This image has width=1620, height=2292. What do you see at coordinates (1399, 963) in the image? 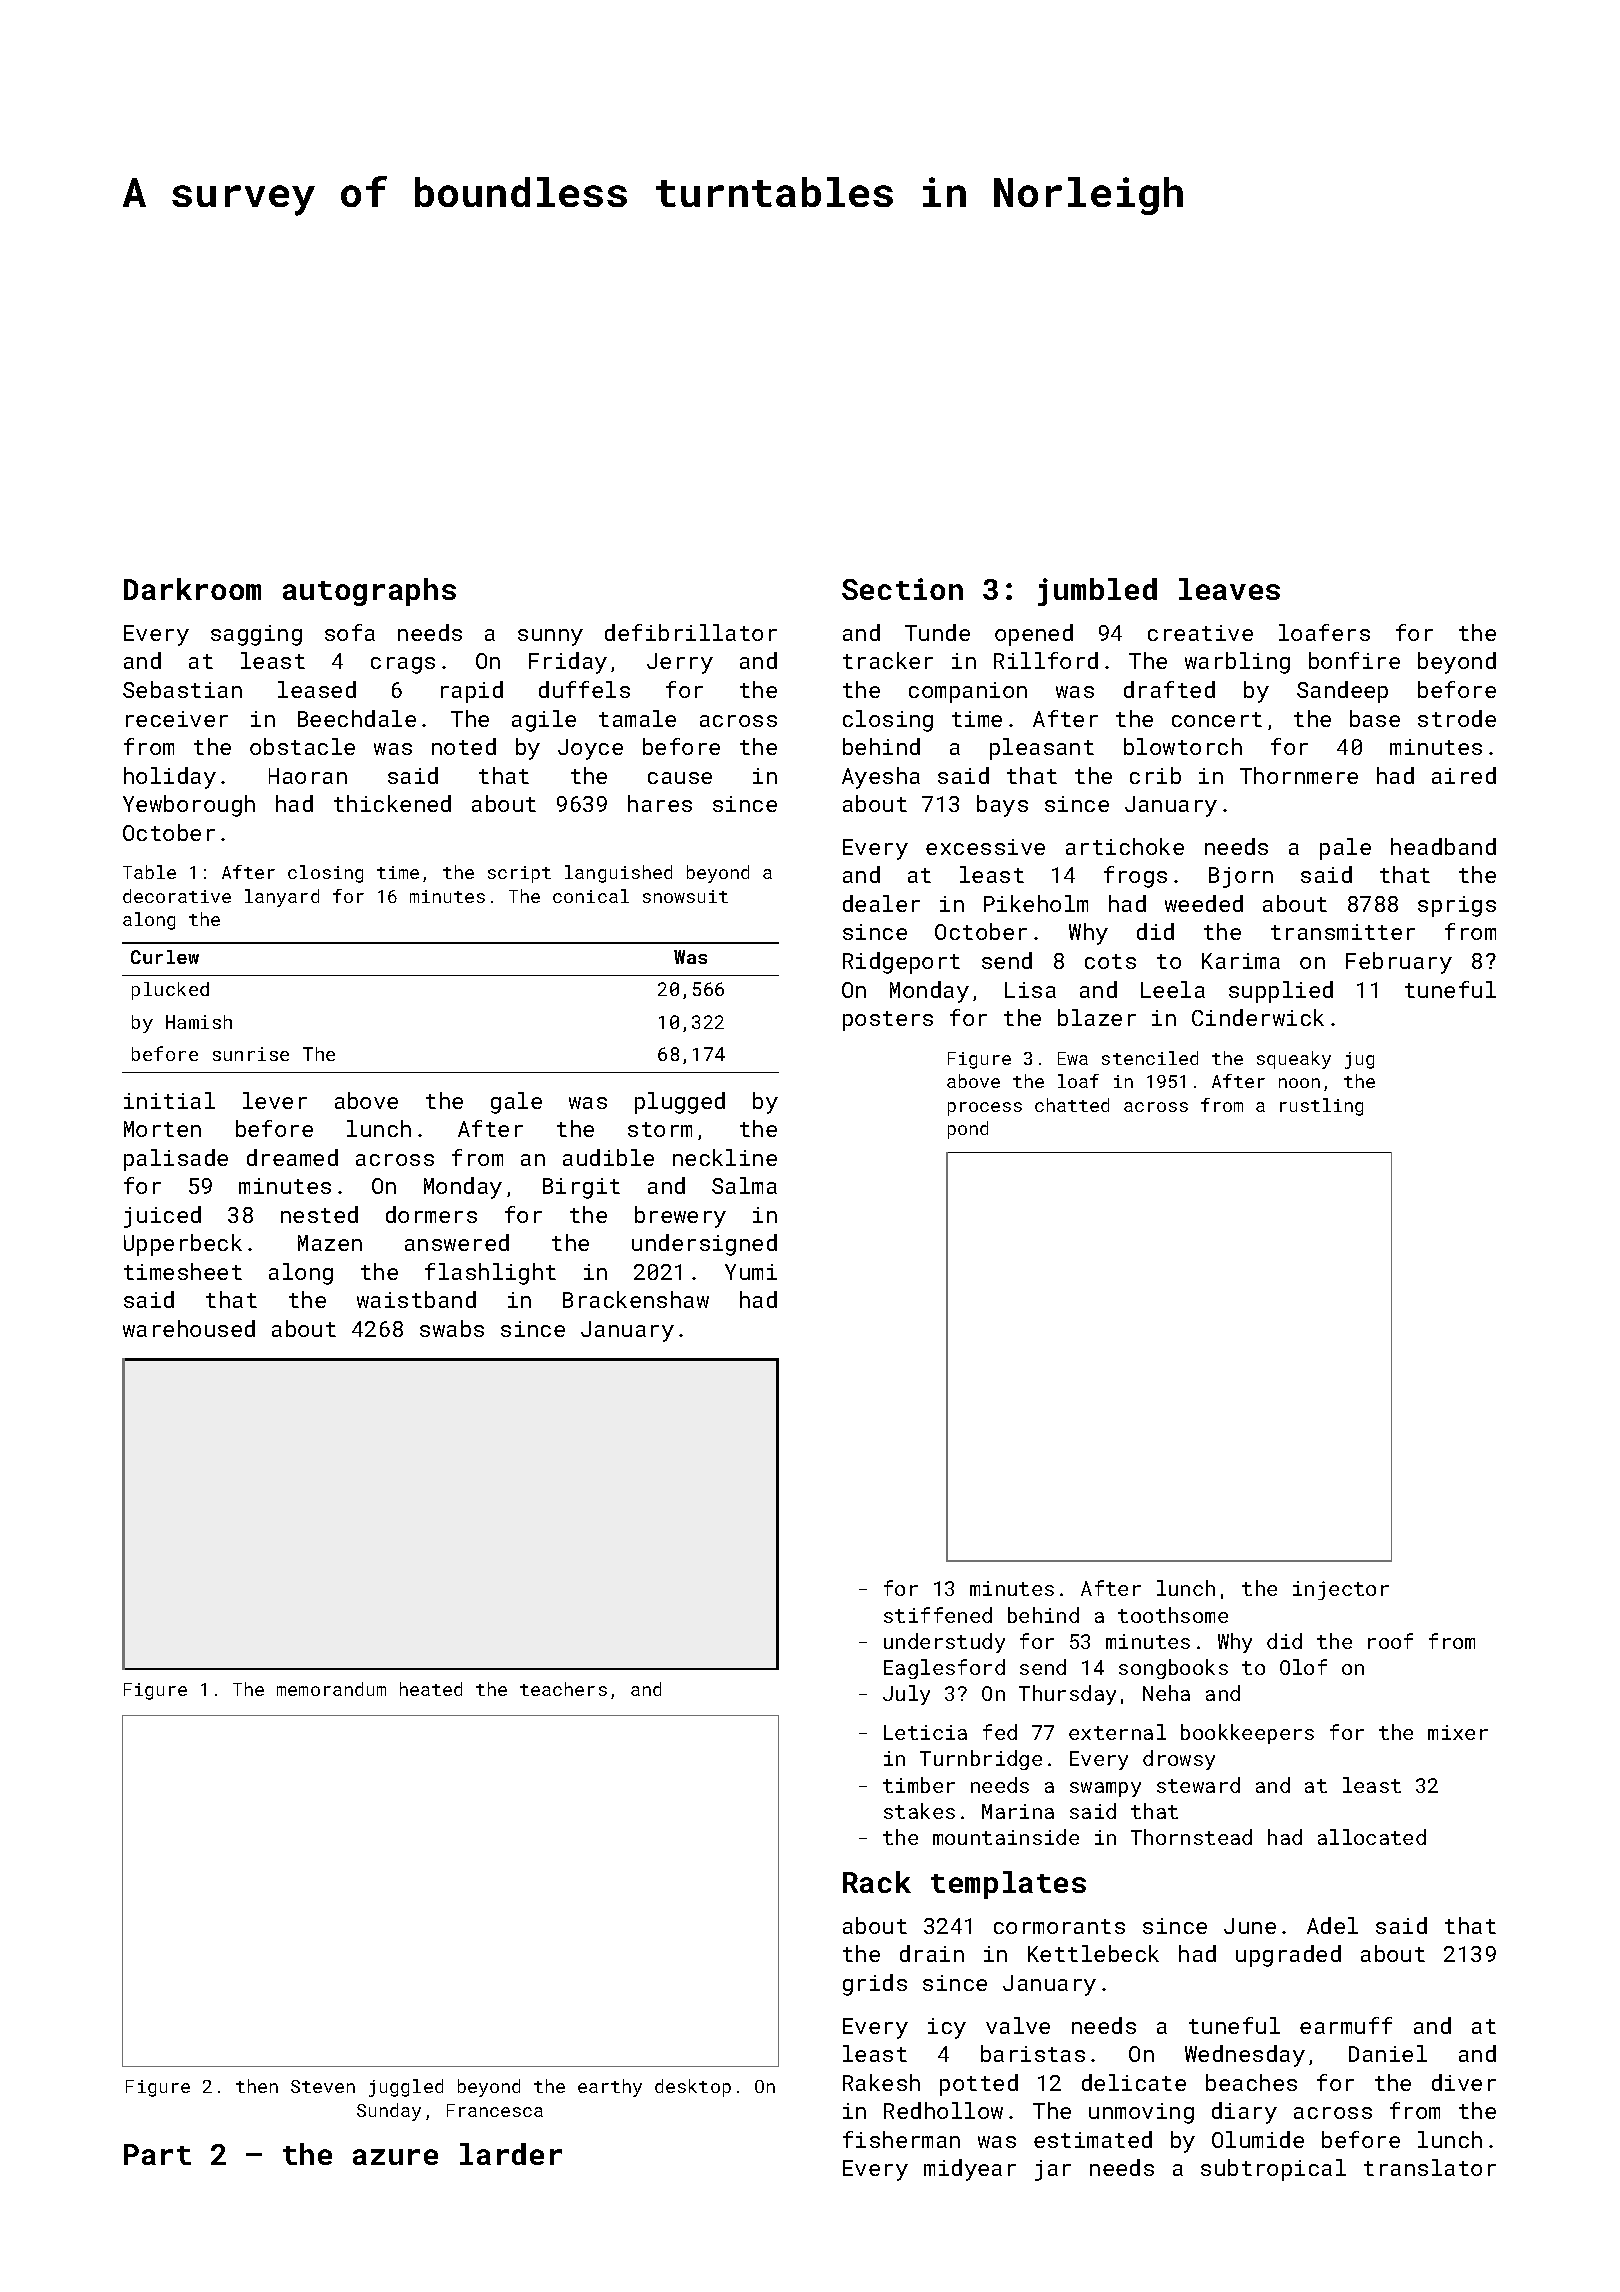
I see `February` at bounding box center [1399, 963].
